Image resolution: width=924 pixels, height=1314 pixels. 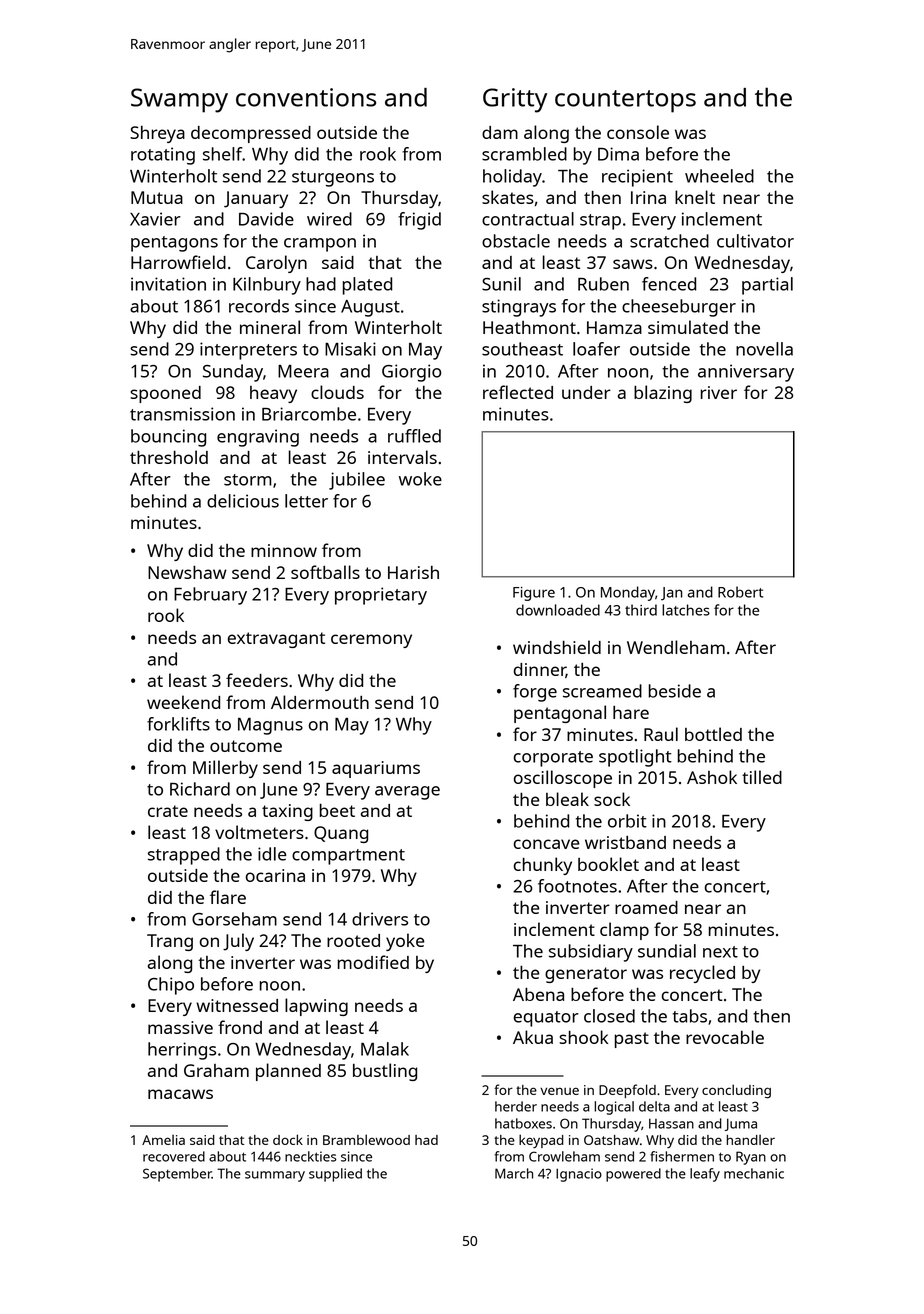 I want to click on yoke, so click(x=405, y=942).
